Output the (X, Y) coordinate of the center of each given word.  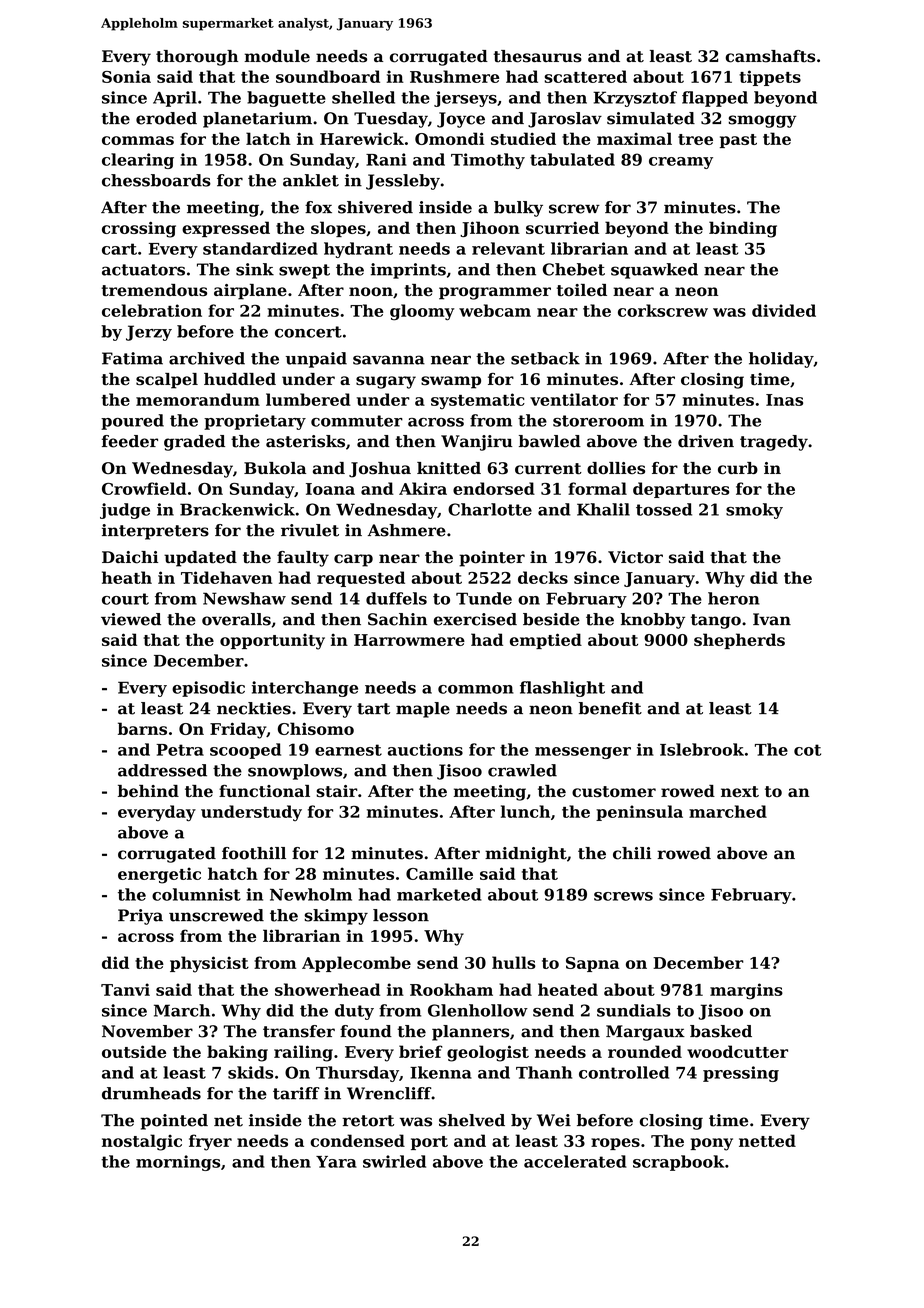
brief (420, 1051)
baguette (286, 99)
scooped (245, 751)
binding (743, 229)
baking (237, 1053)
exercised (475, 619)
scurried (562, 227)
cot (807, 750)
